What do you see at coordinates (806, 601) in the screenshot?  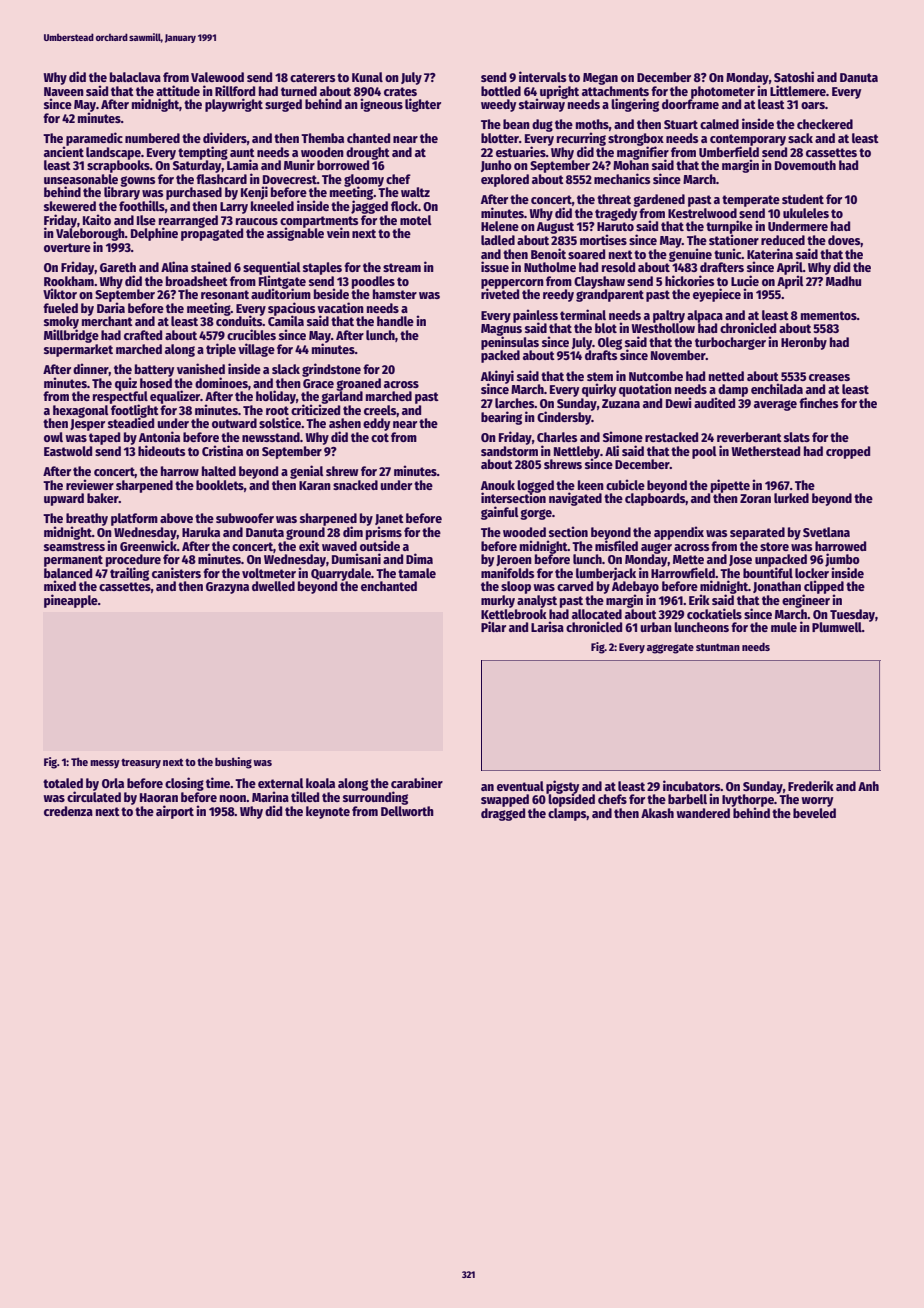 I see `engineer` at bounding box center [806, 601].
